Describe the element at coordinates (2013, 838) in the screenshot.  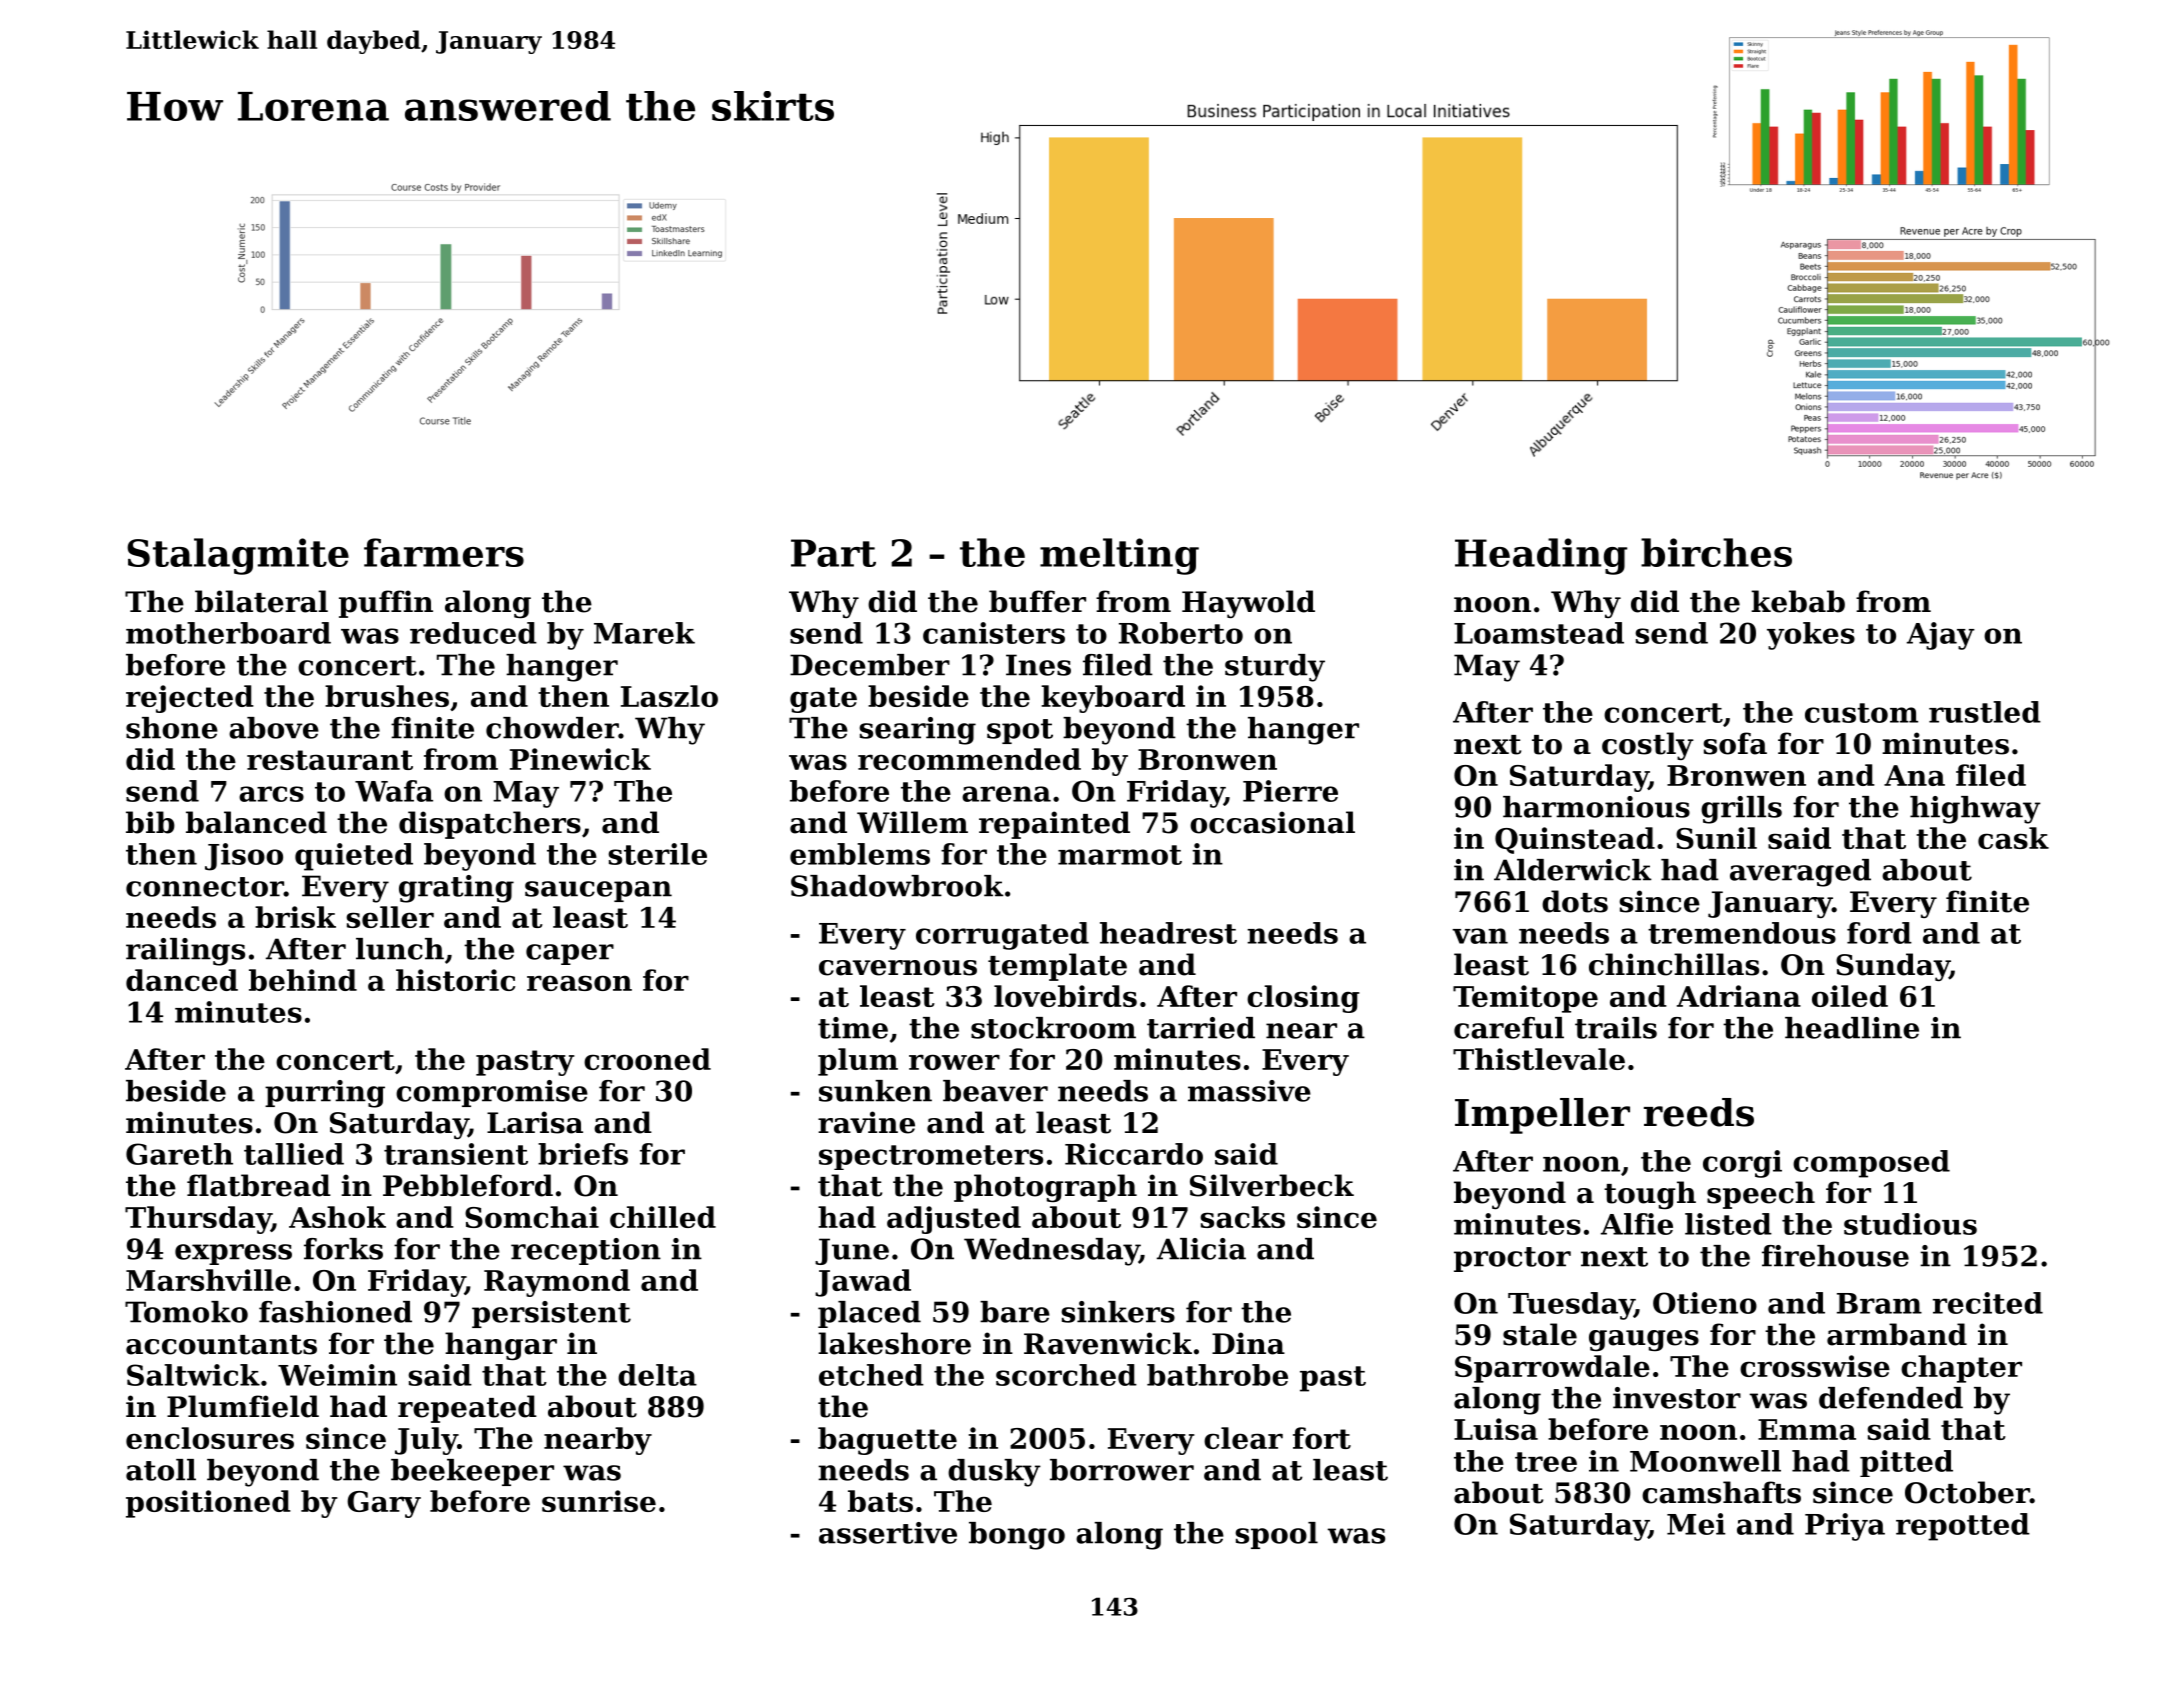
I see `cask` at that location.
